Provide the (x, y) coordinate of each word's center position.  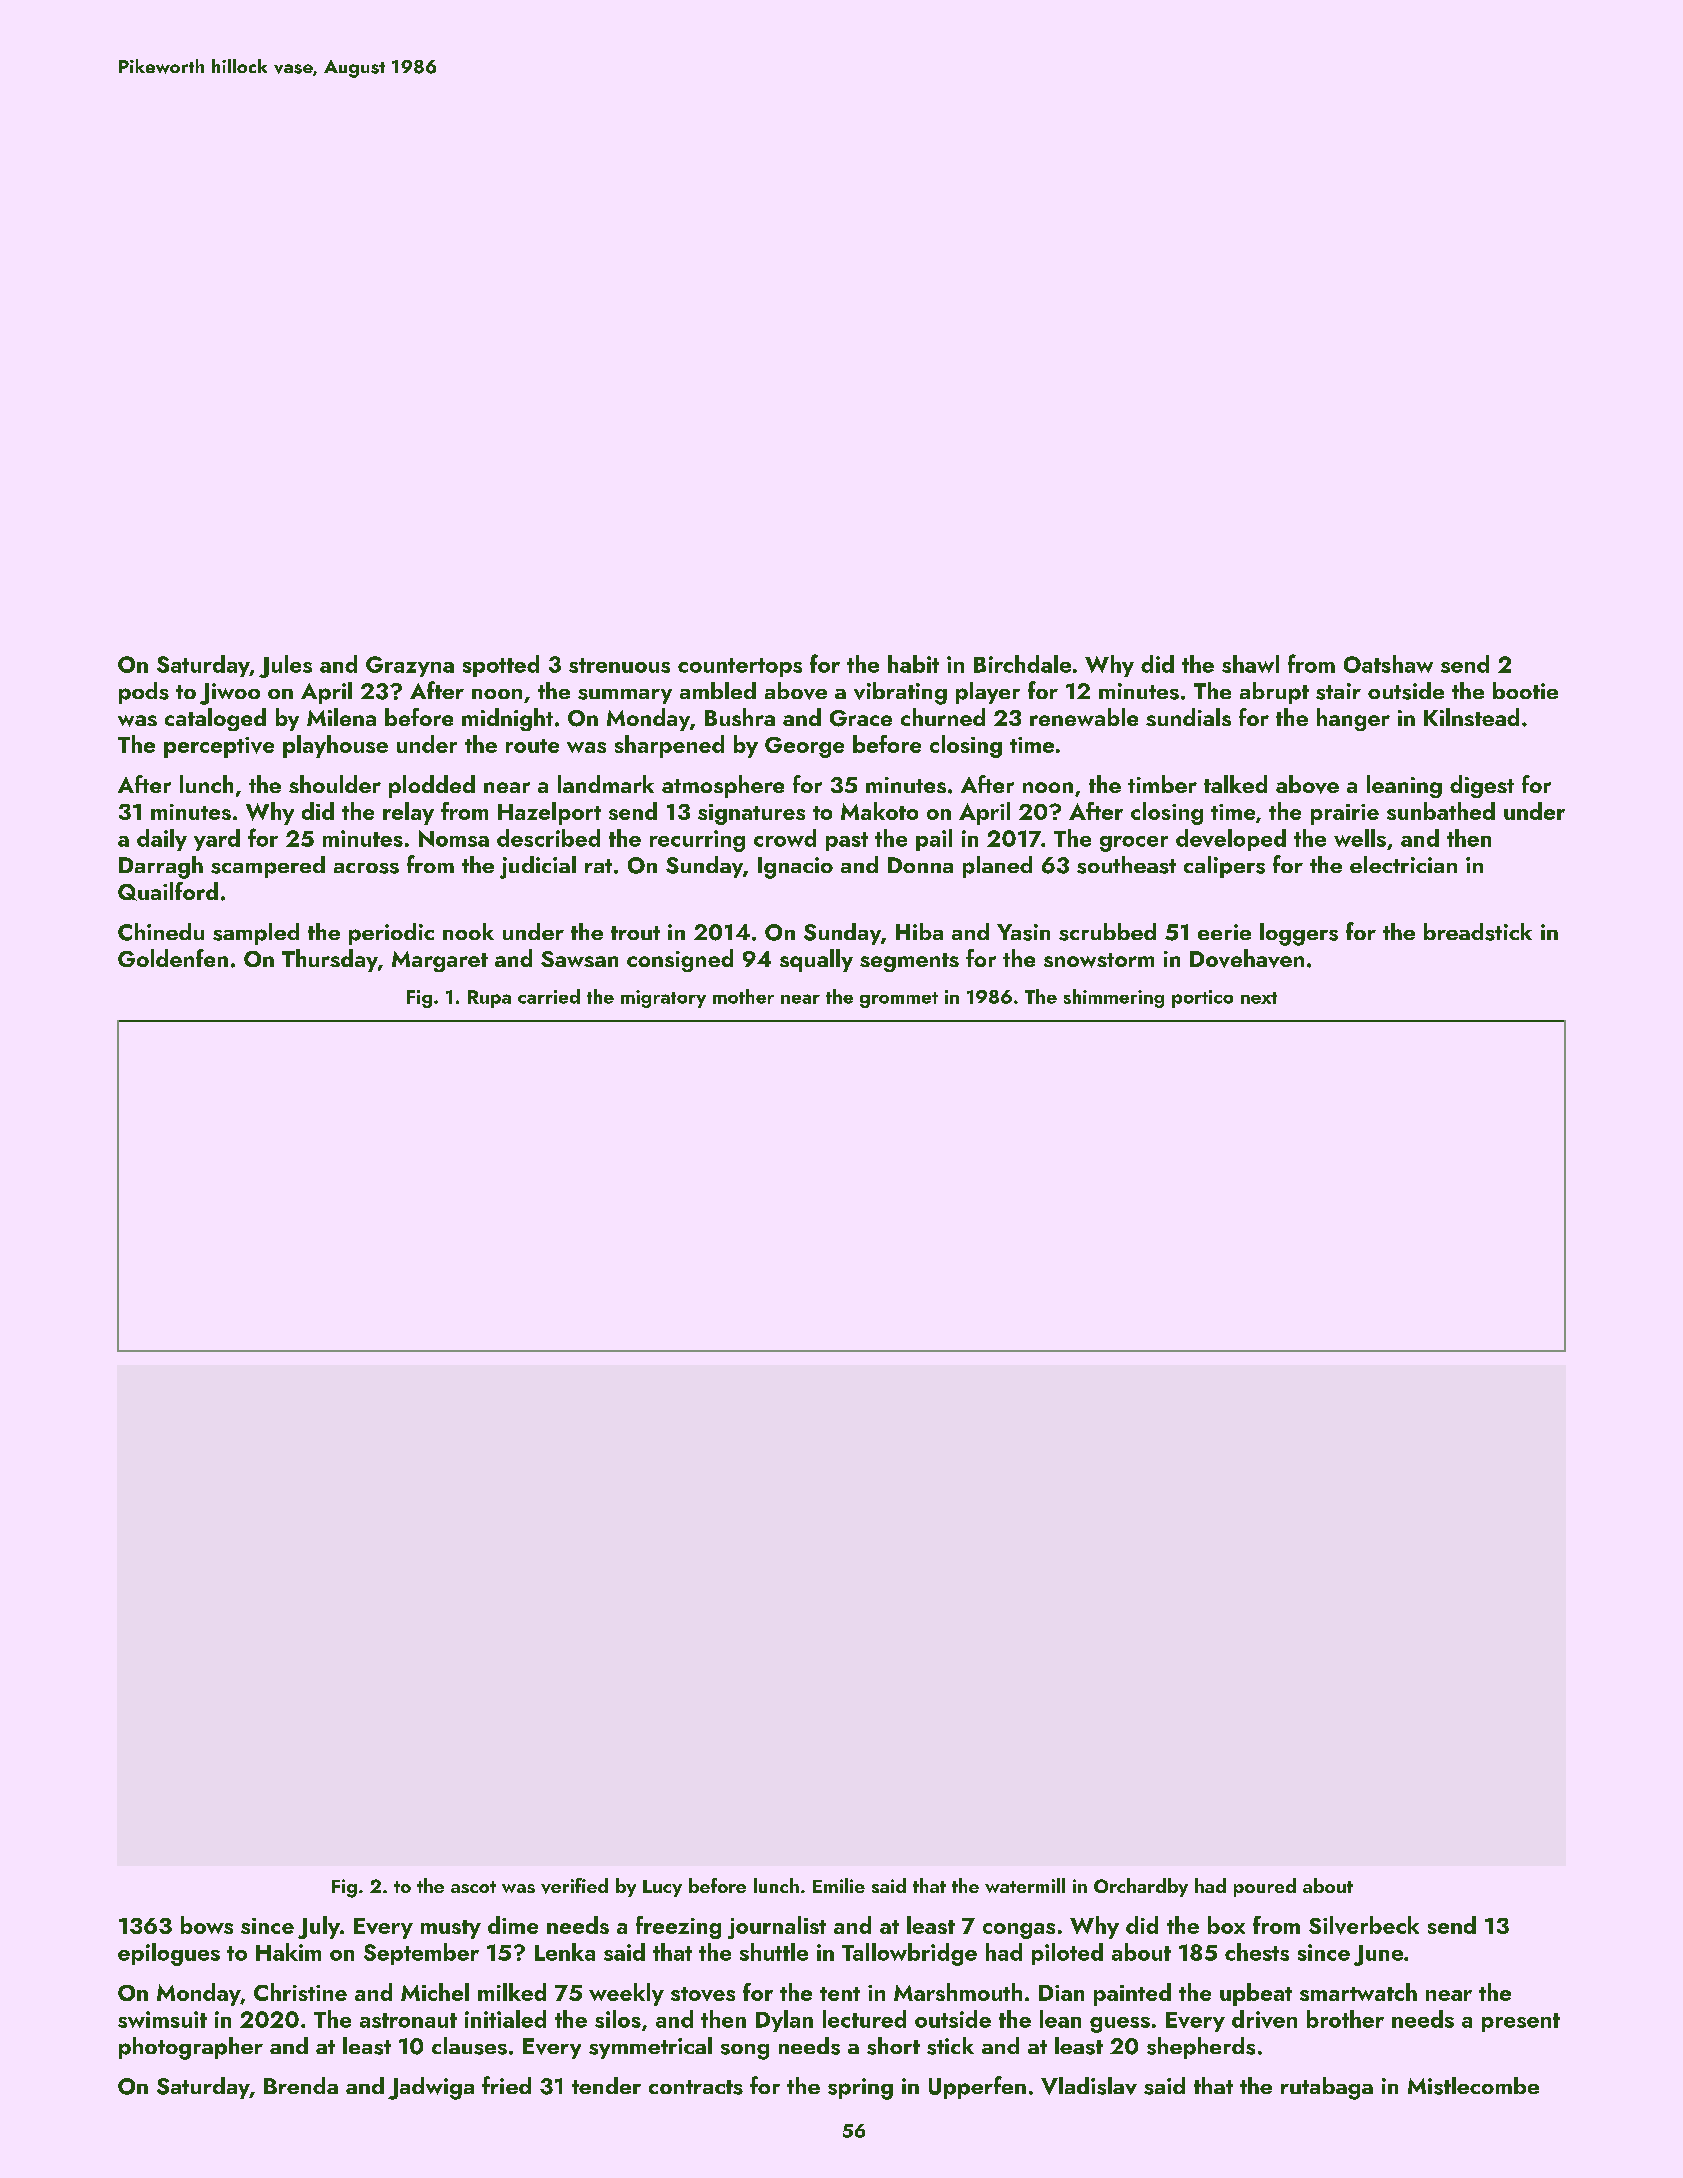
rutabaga (1327, 2088)
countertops (740, 667)
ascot (473, 1887)
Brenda (301, 2085)
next (1259, 998)
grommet (899, 1000)
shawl (1250, 664)
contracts (696, 2087)
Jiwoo (230, 694)
